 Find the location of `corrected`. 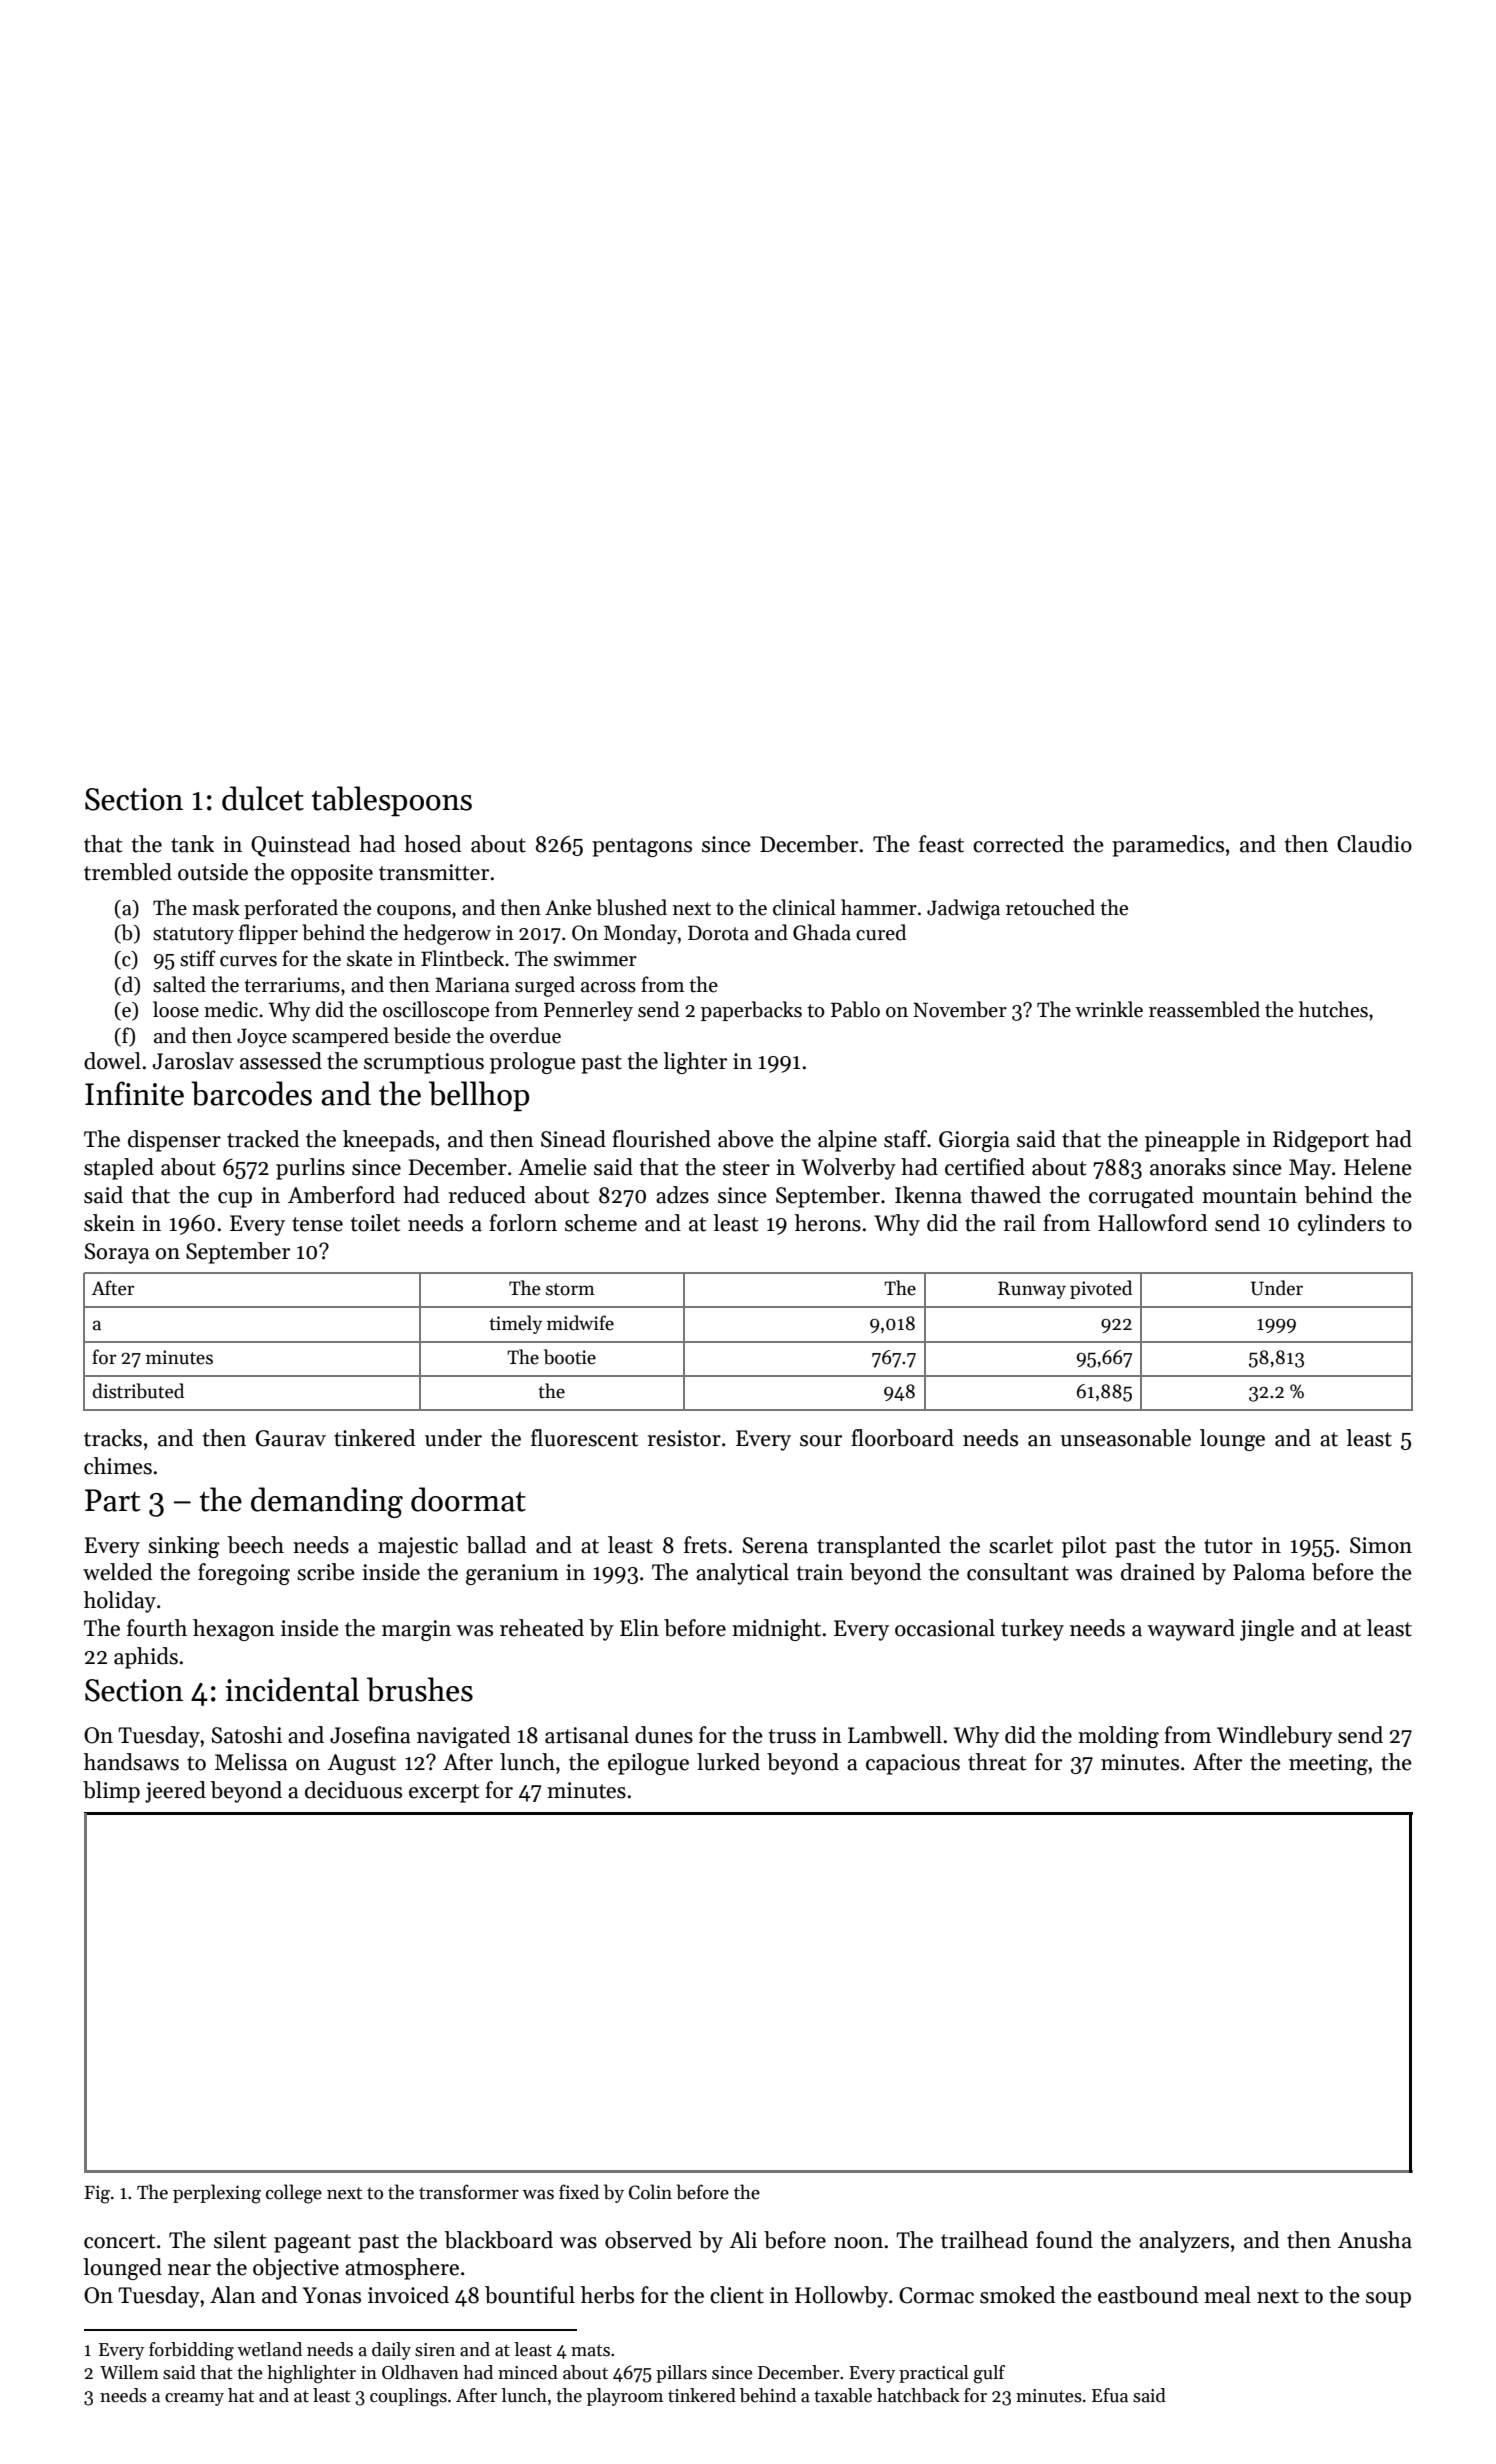

corrected is located at coordinates (1018, 844).
